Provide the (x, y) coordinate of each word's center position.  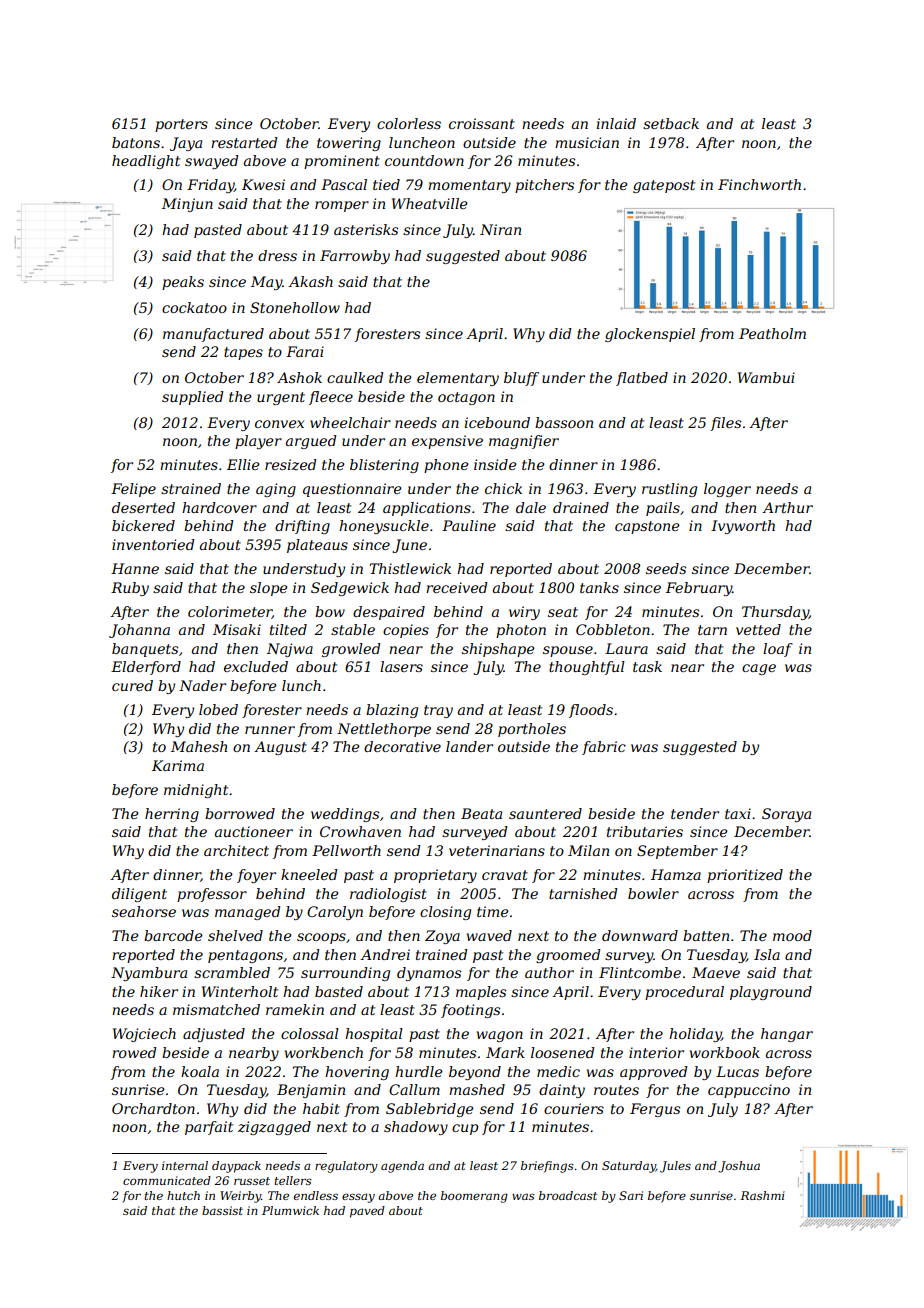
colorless (409, 123)
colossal (310, 1033)
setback (671, 123)
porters (181, 125)
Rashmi (762, 1195)
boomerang (474, 1197)
